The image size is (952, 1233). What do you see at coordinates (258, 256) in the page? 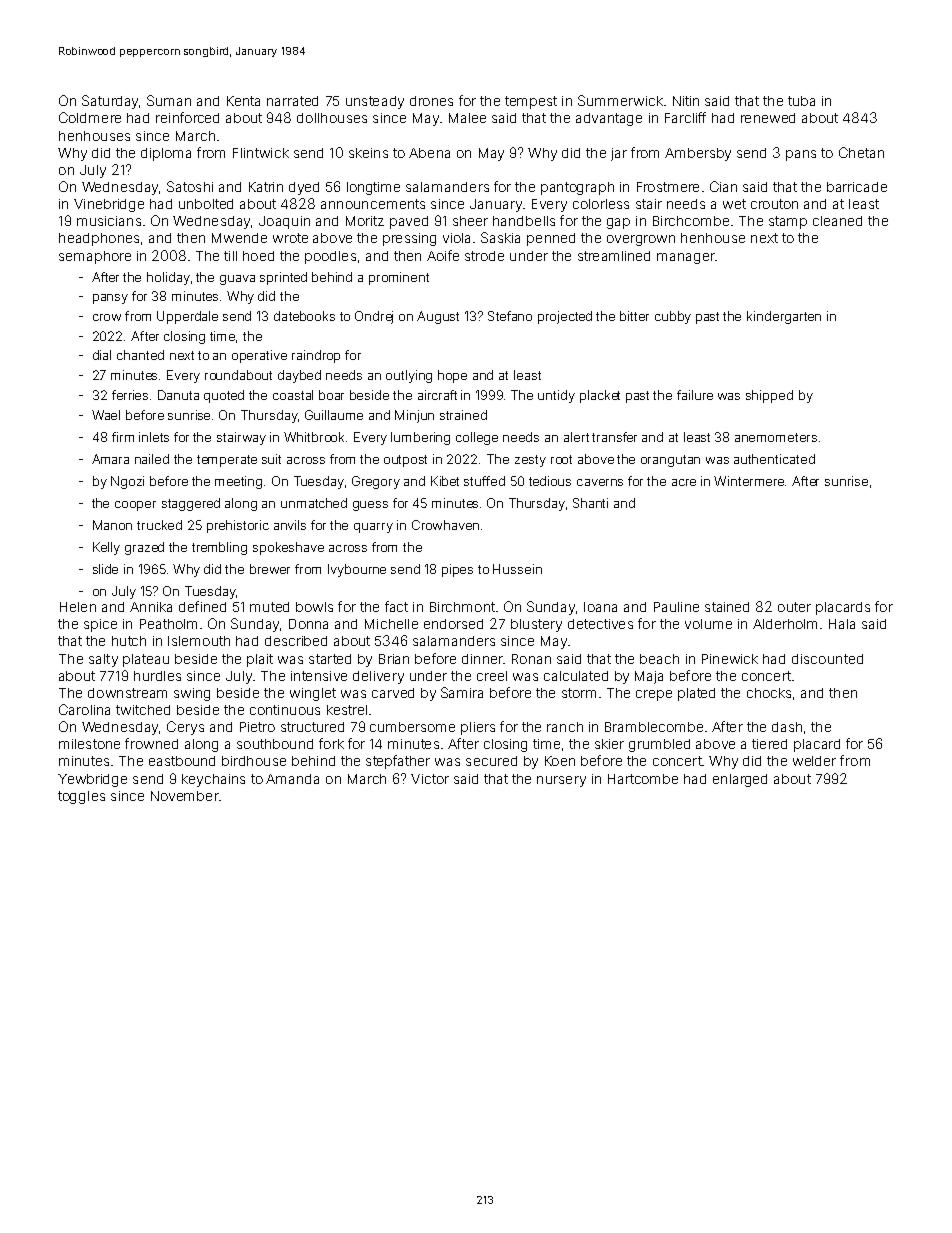
I see `hoed` at bounding box center [258, 256].
